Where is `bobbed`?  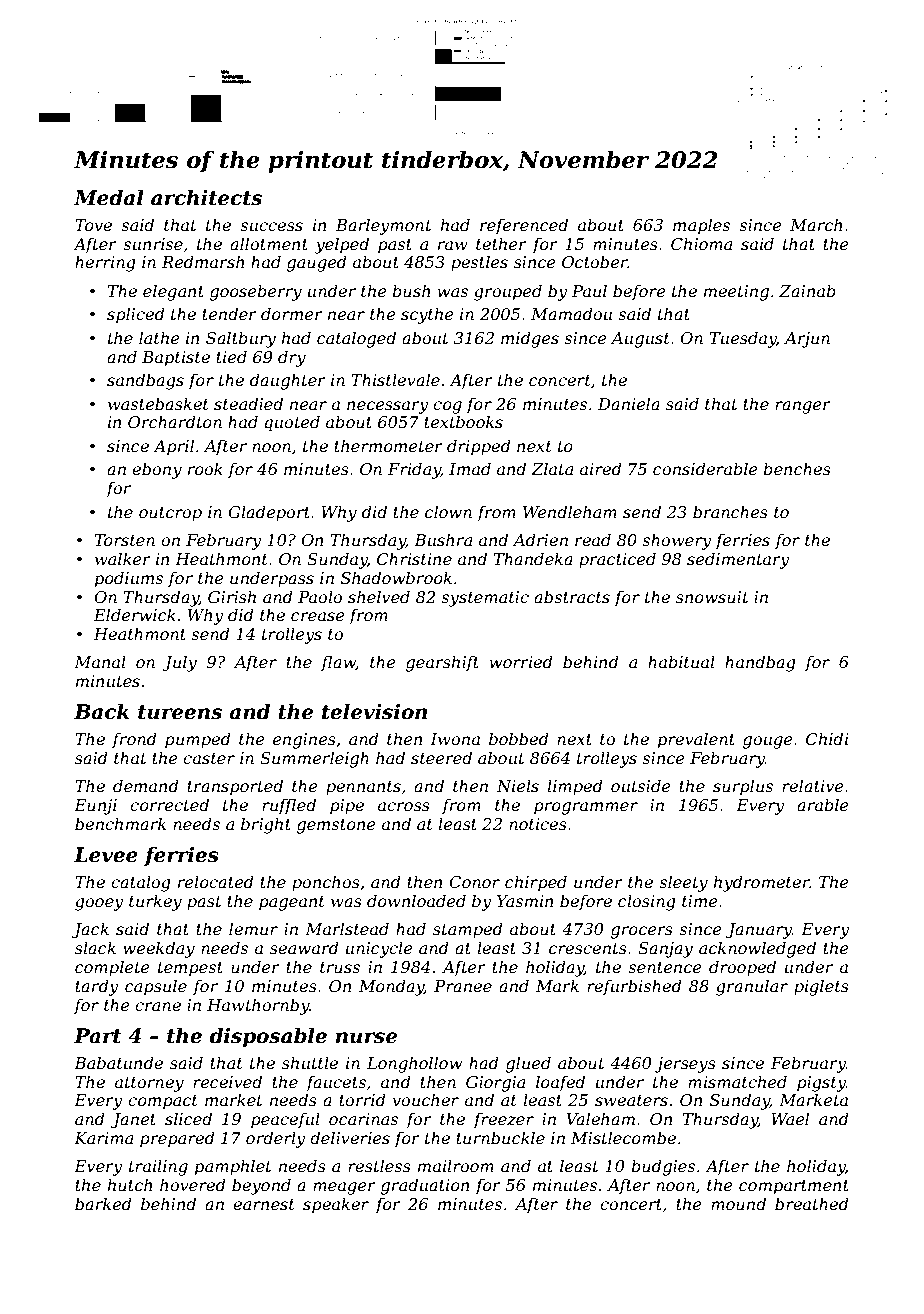 bobbed is located at coordinates (519, 738).
